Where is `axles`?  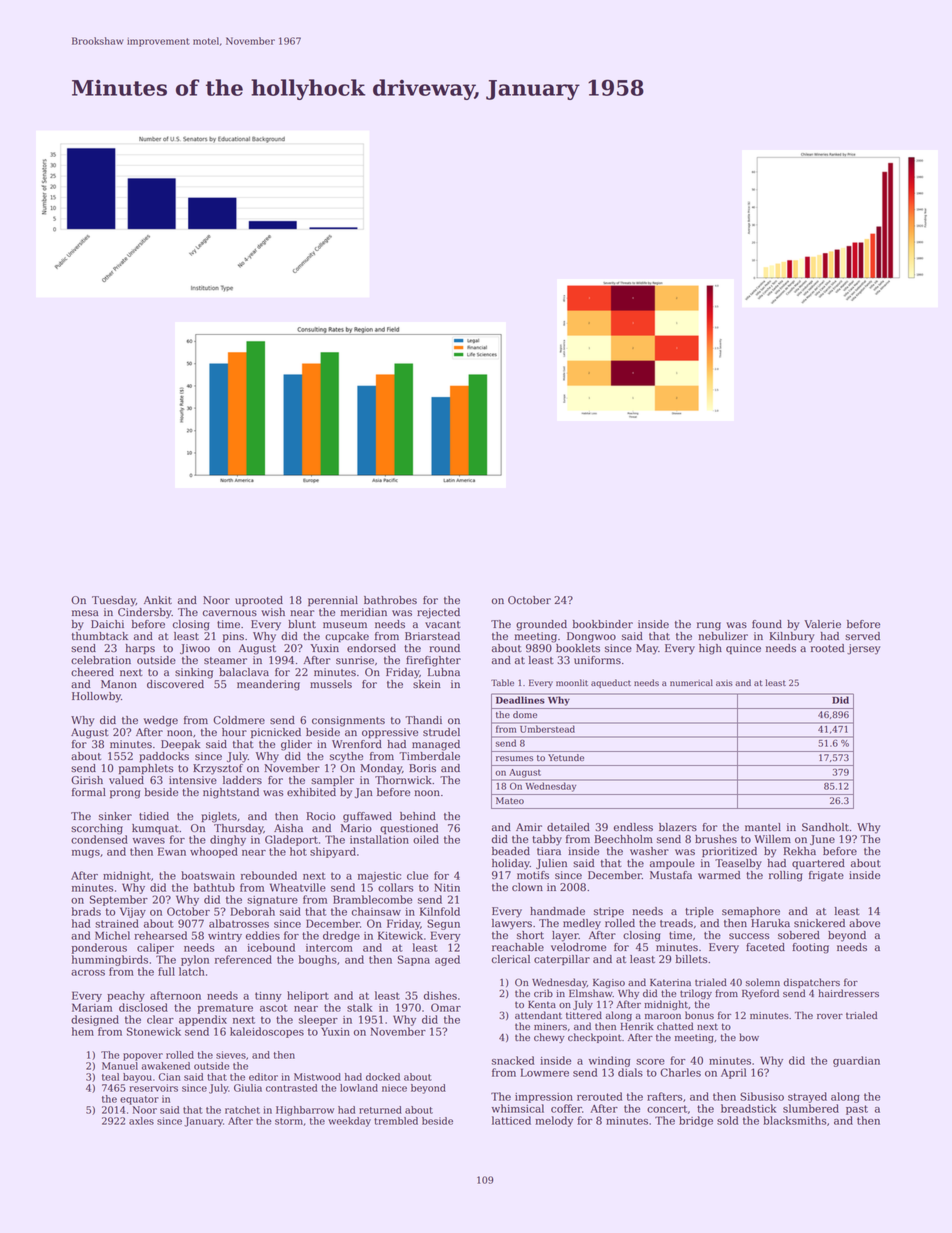
axles is located at coordinates (141, 1121).
